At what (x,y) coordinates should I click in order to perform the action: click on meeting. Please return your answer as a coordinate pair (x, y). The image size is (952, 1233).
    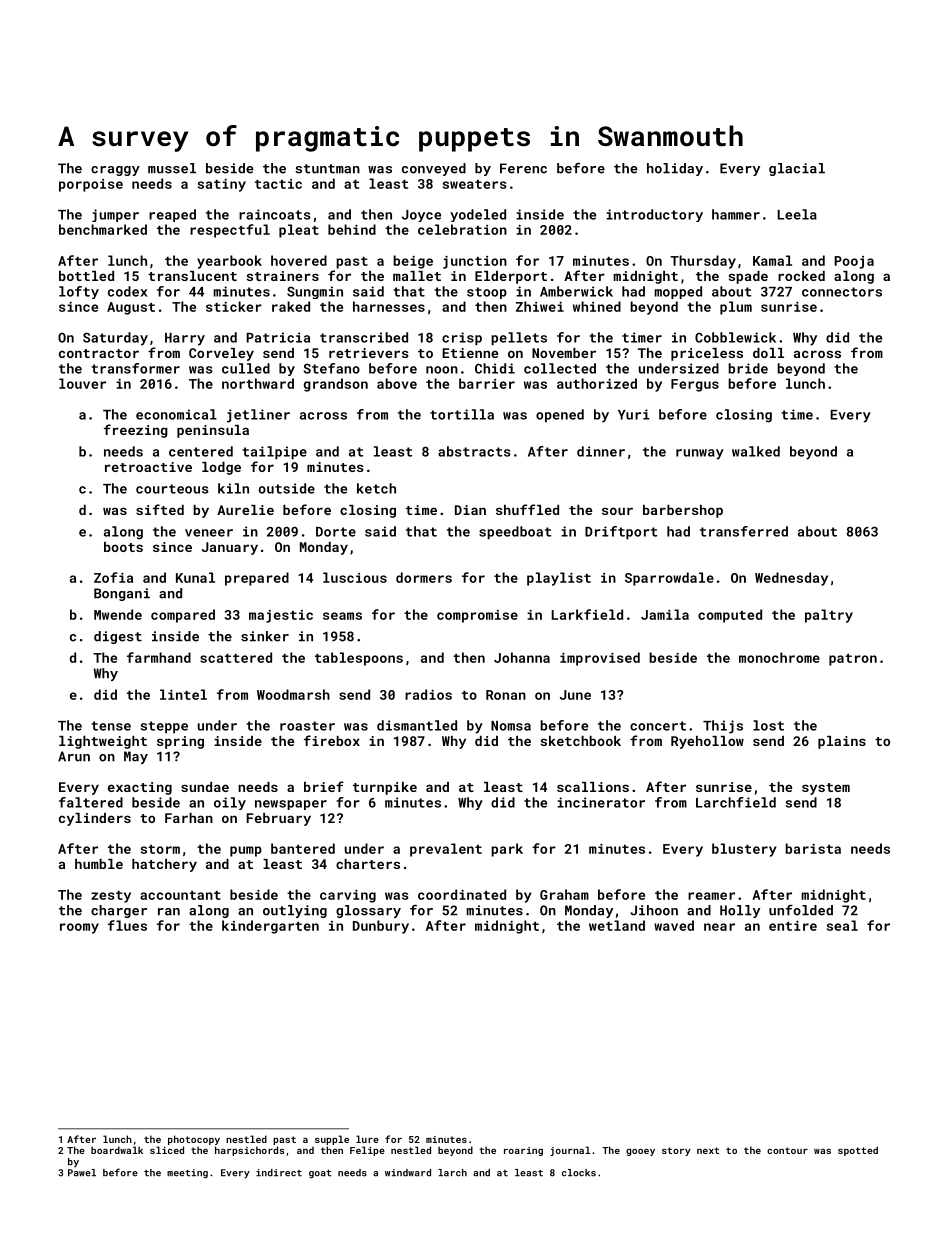
    Looking at the image, I should click on (187, 1174).
